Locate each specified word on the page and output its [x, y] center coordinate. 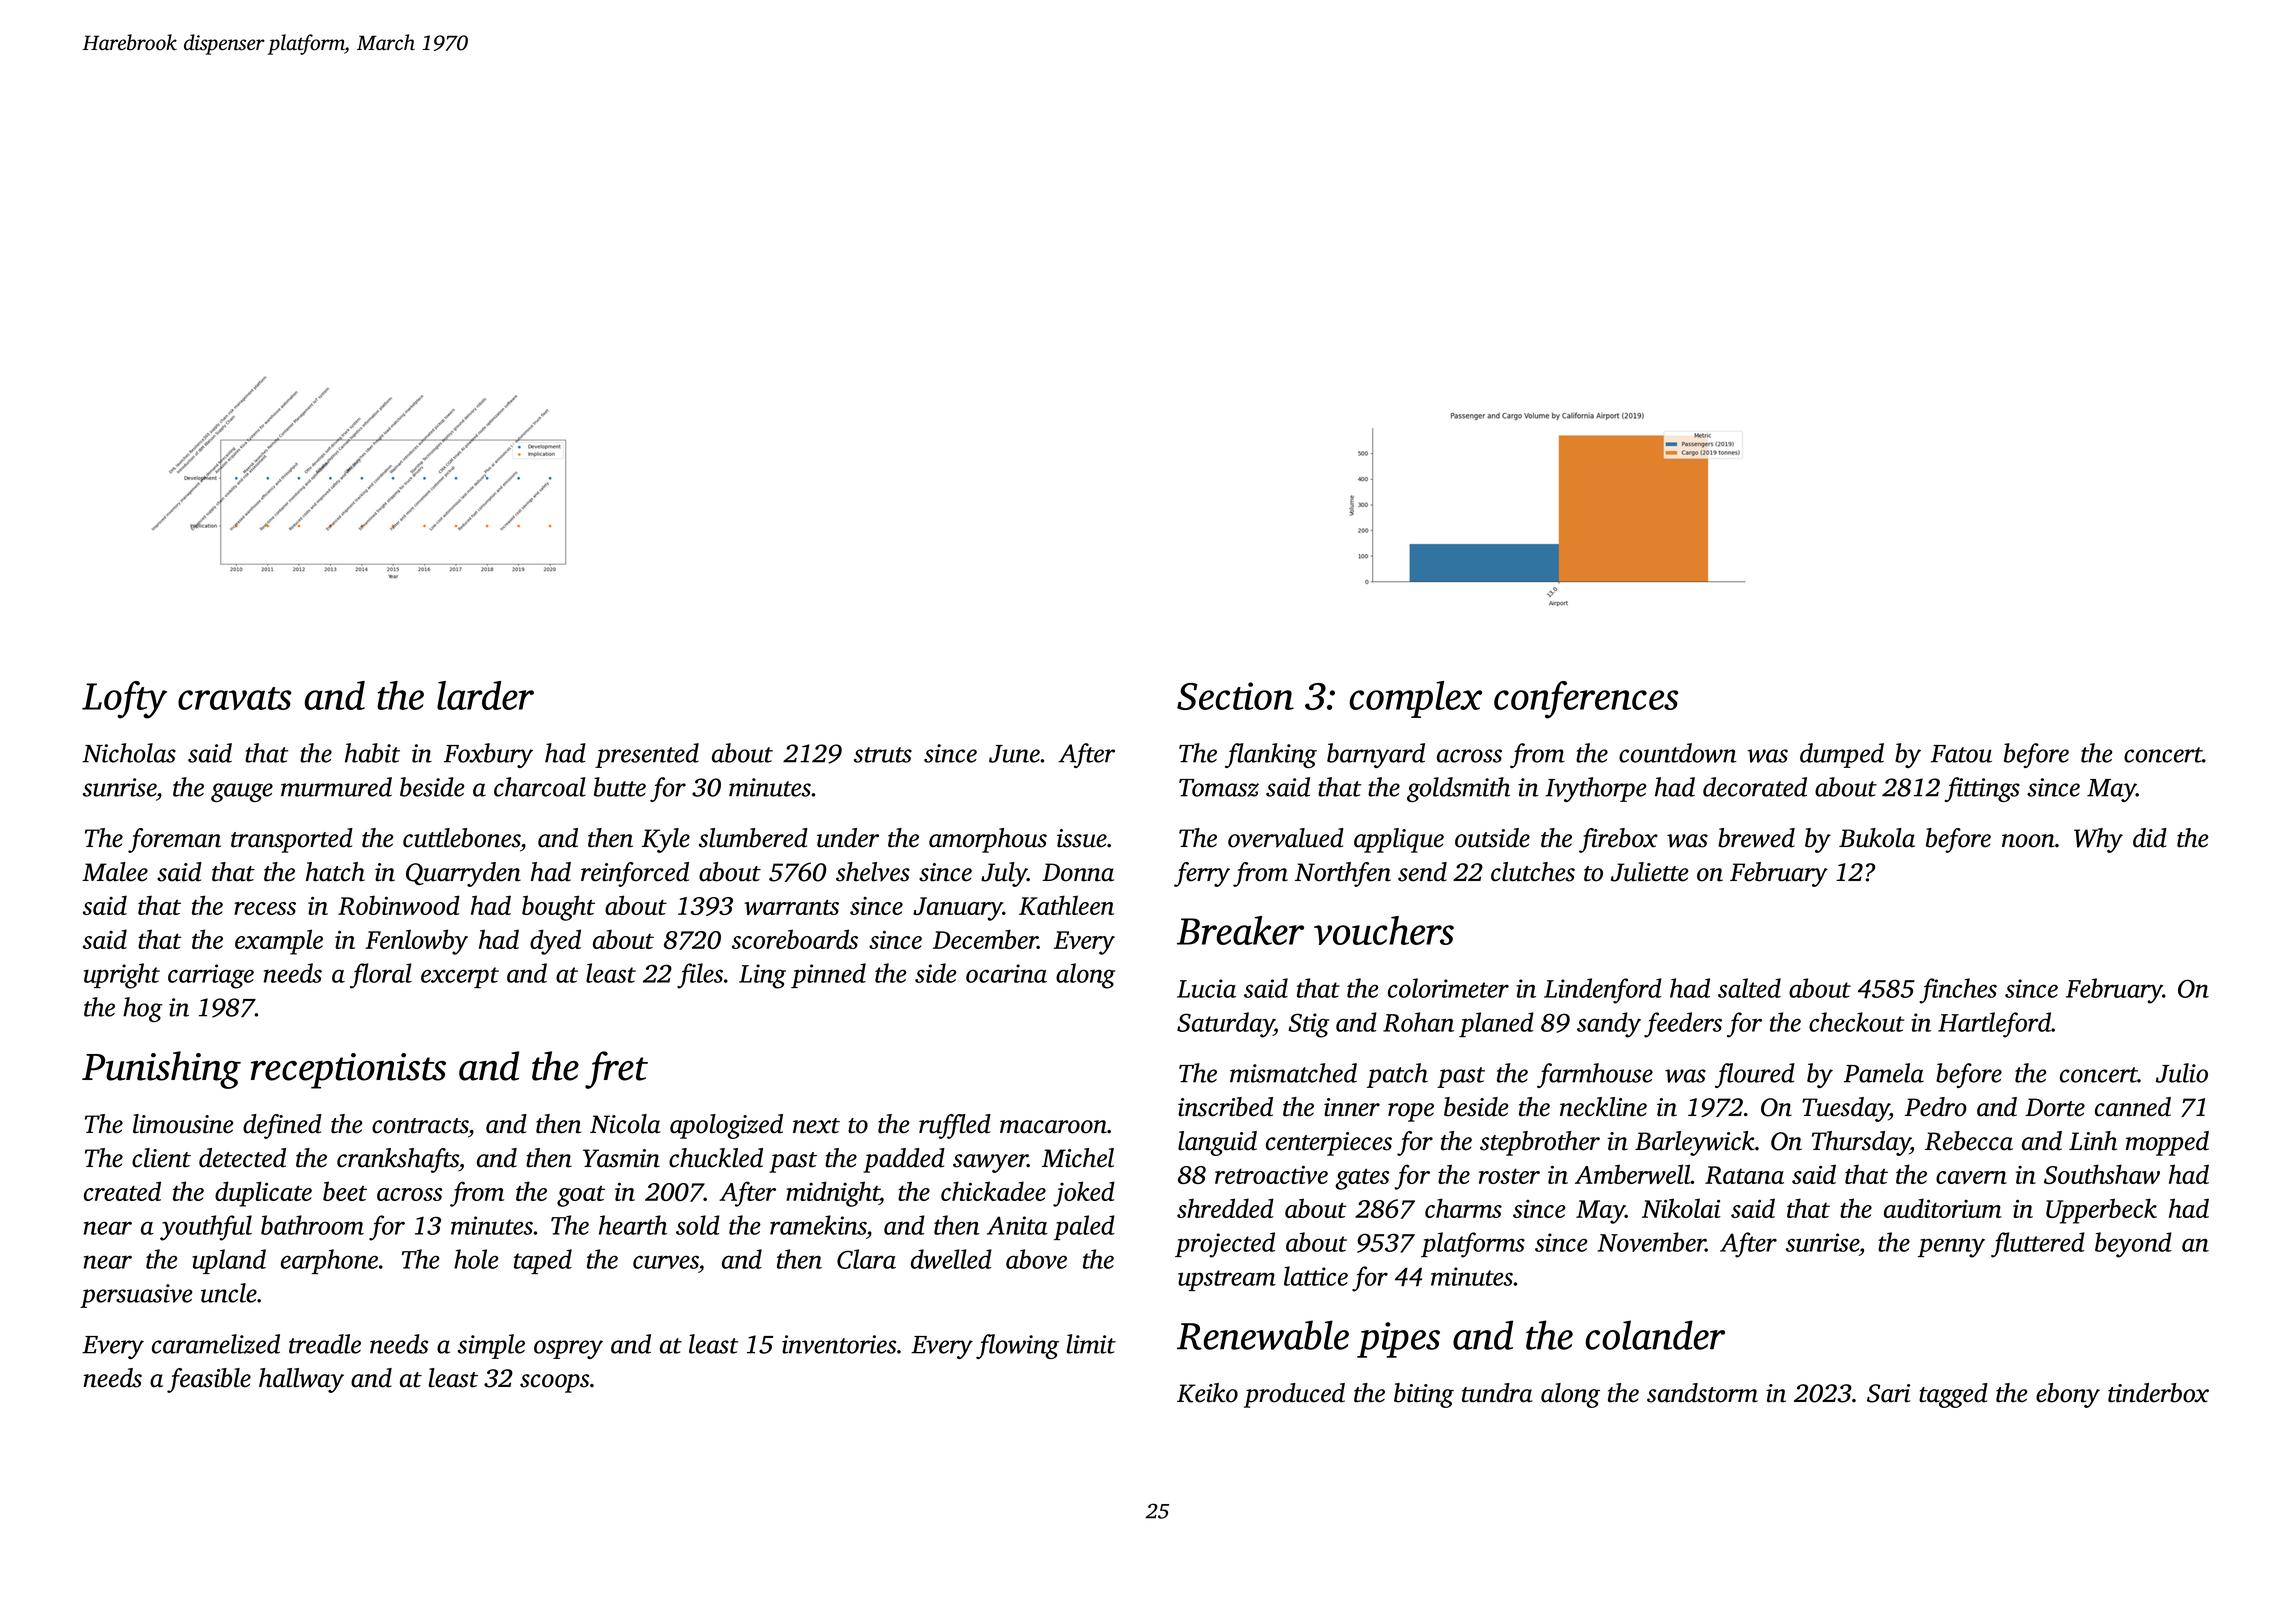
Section [1235, 696]
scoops [554, 1383]
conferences [1586, 700]
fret [616, 1070]
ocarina [1006, 973]
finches [1958, 991]
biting [1424, 1395]
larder [485, 695]
